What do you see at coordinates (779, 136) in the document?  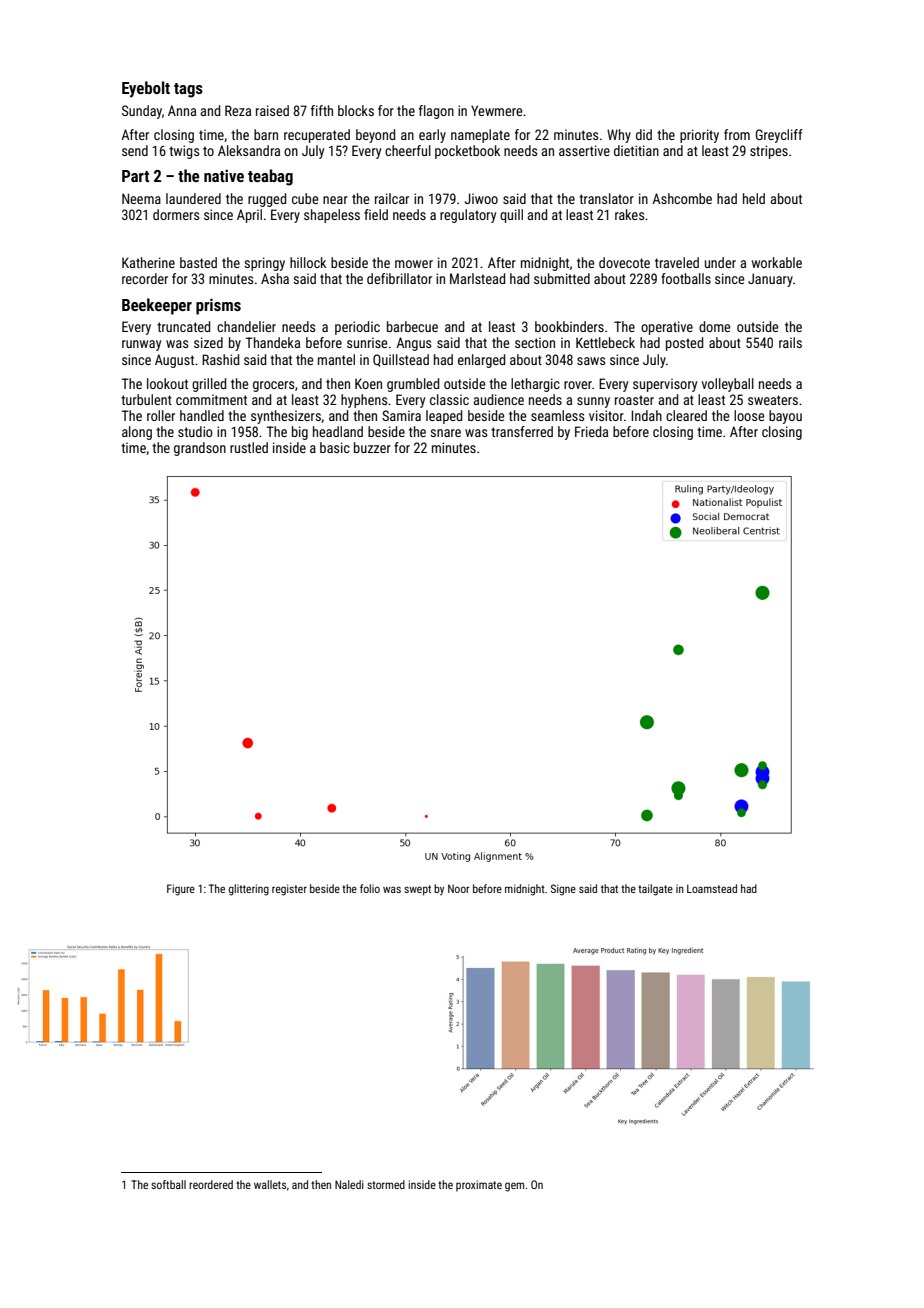 I see `Greycliff` at bounding box center [779, 136].
